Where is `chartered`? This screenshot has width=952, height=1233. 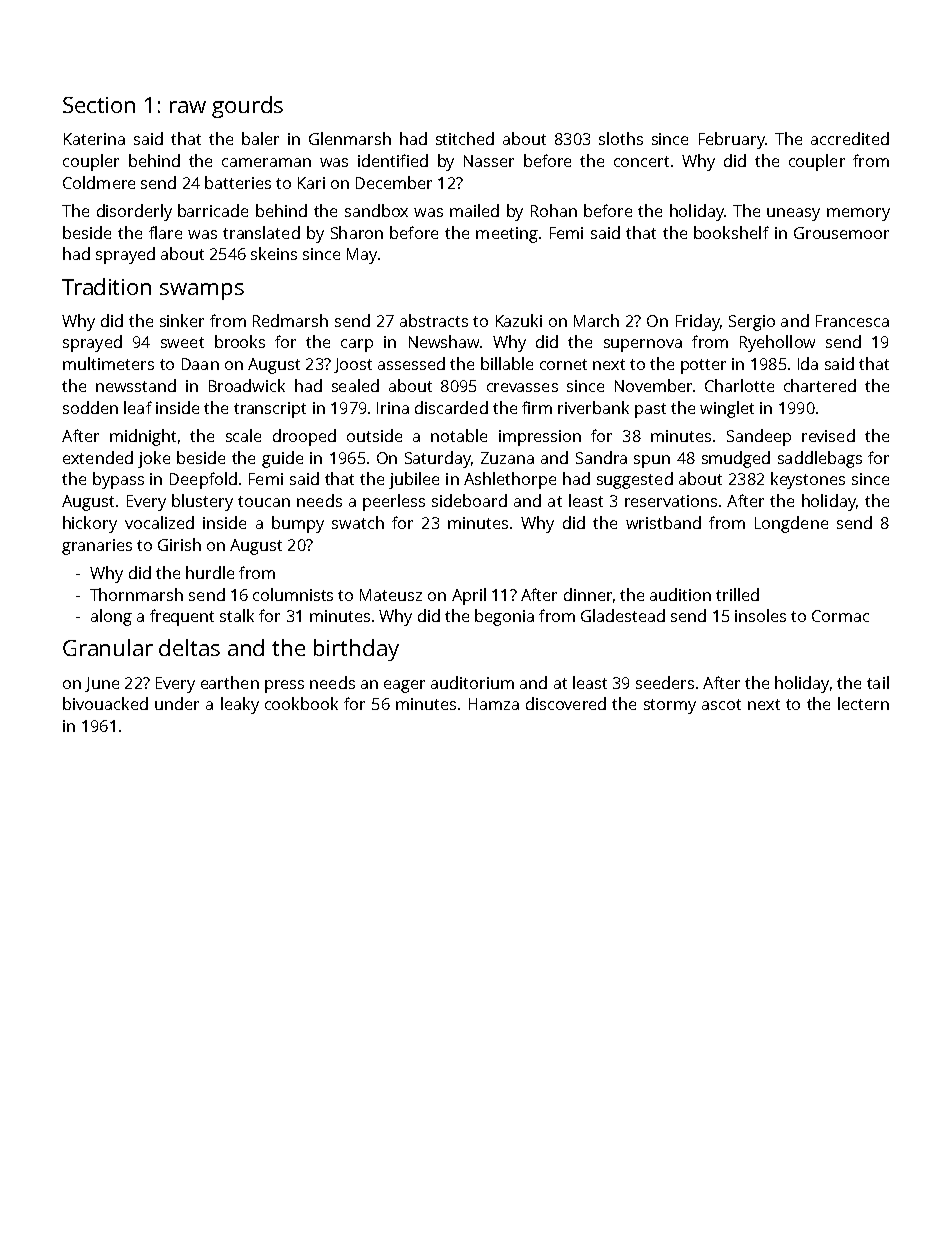
chartered is located at coordinates (820, 385).
